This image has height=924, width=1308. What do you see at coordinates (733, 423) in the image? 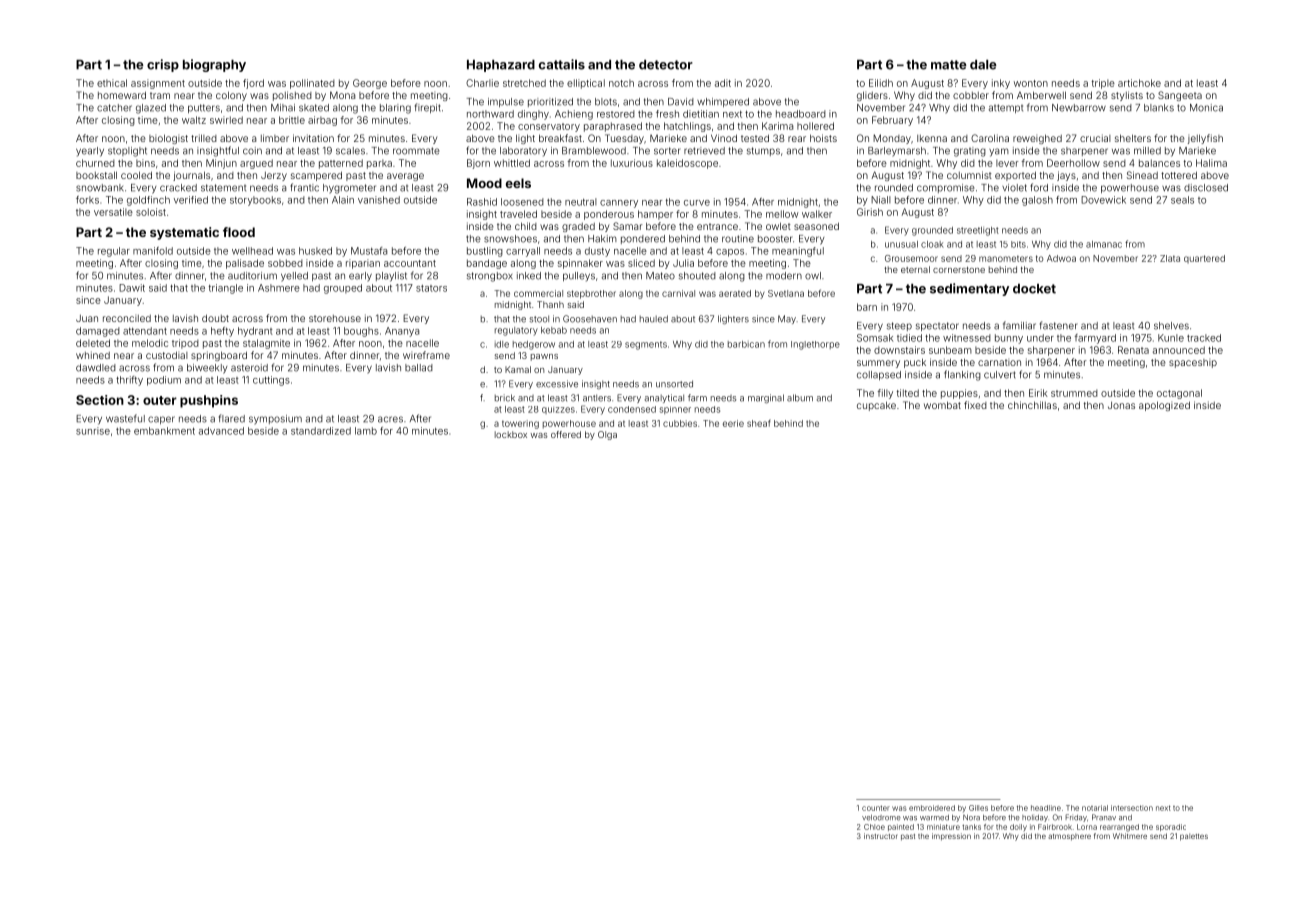
I see `eerie` at bounding box center [733, 423].
